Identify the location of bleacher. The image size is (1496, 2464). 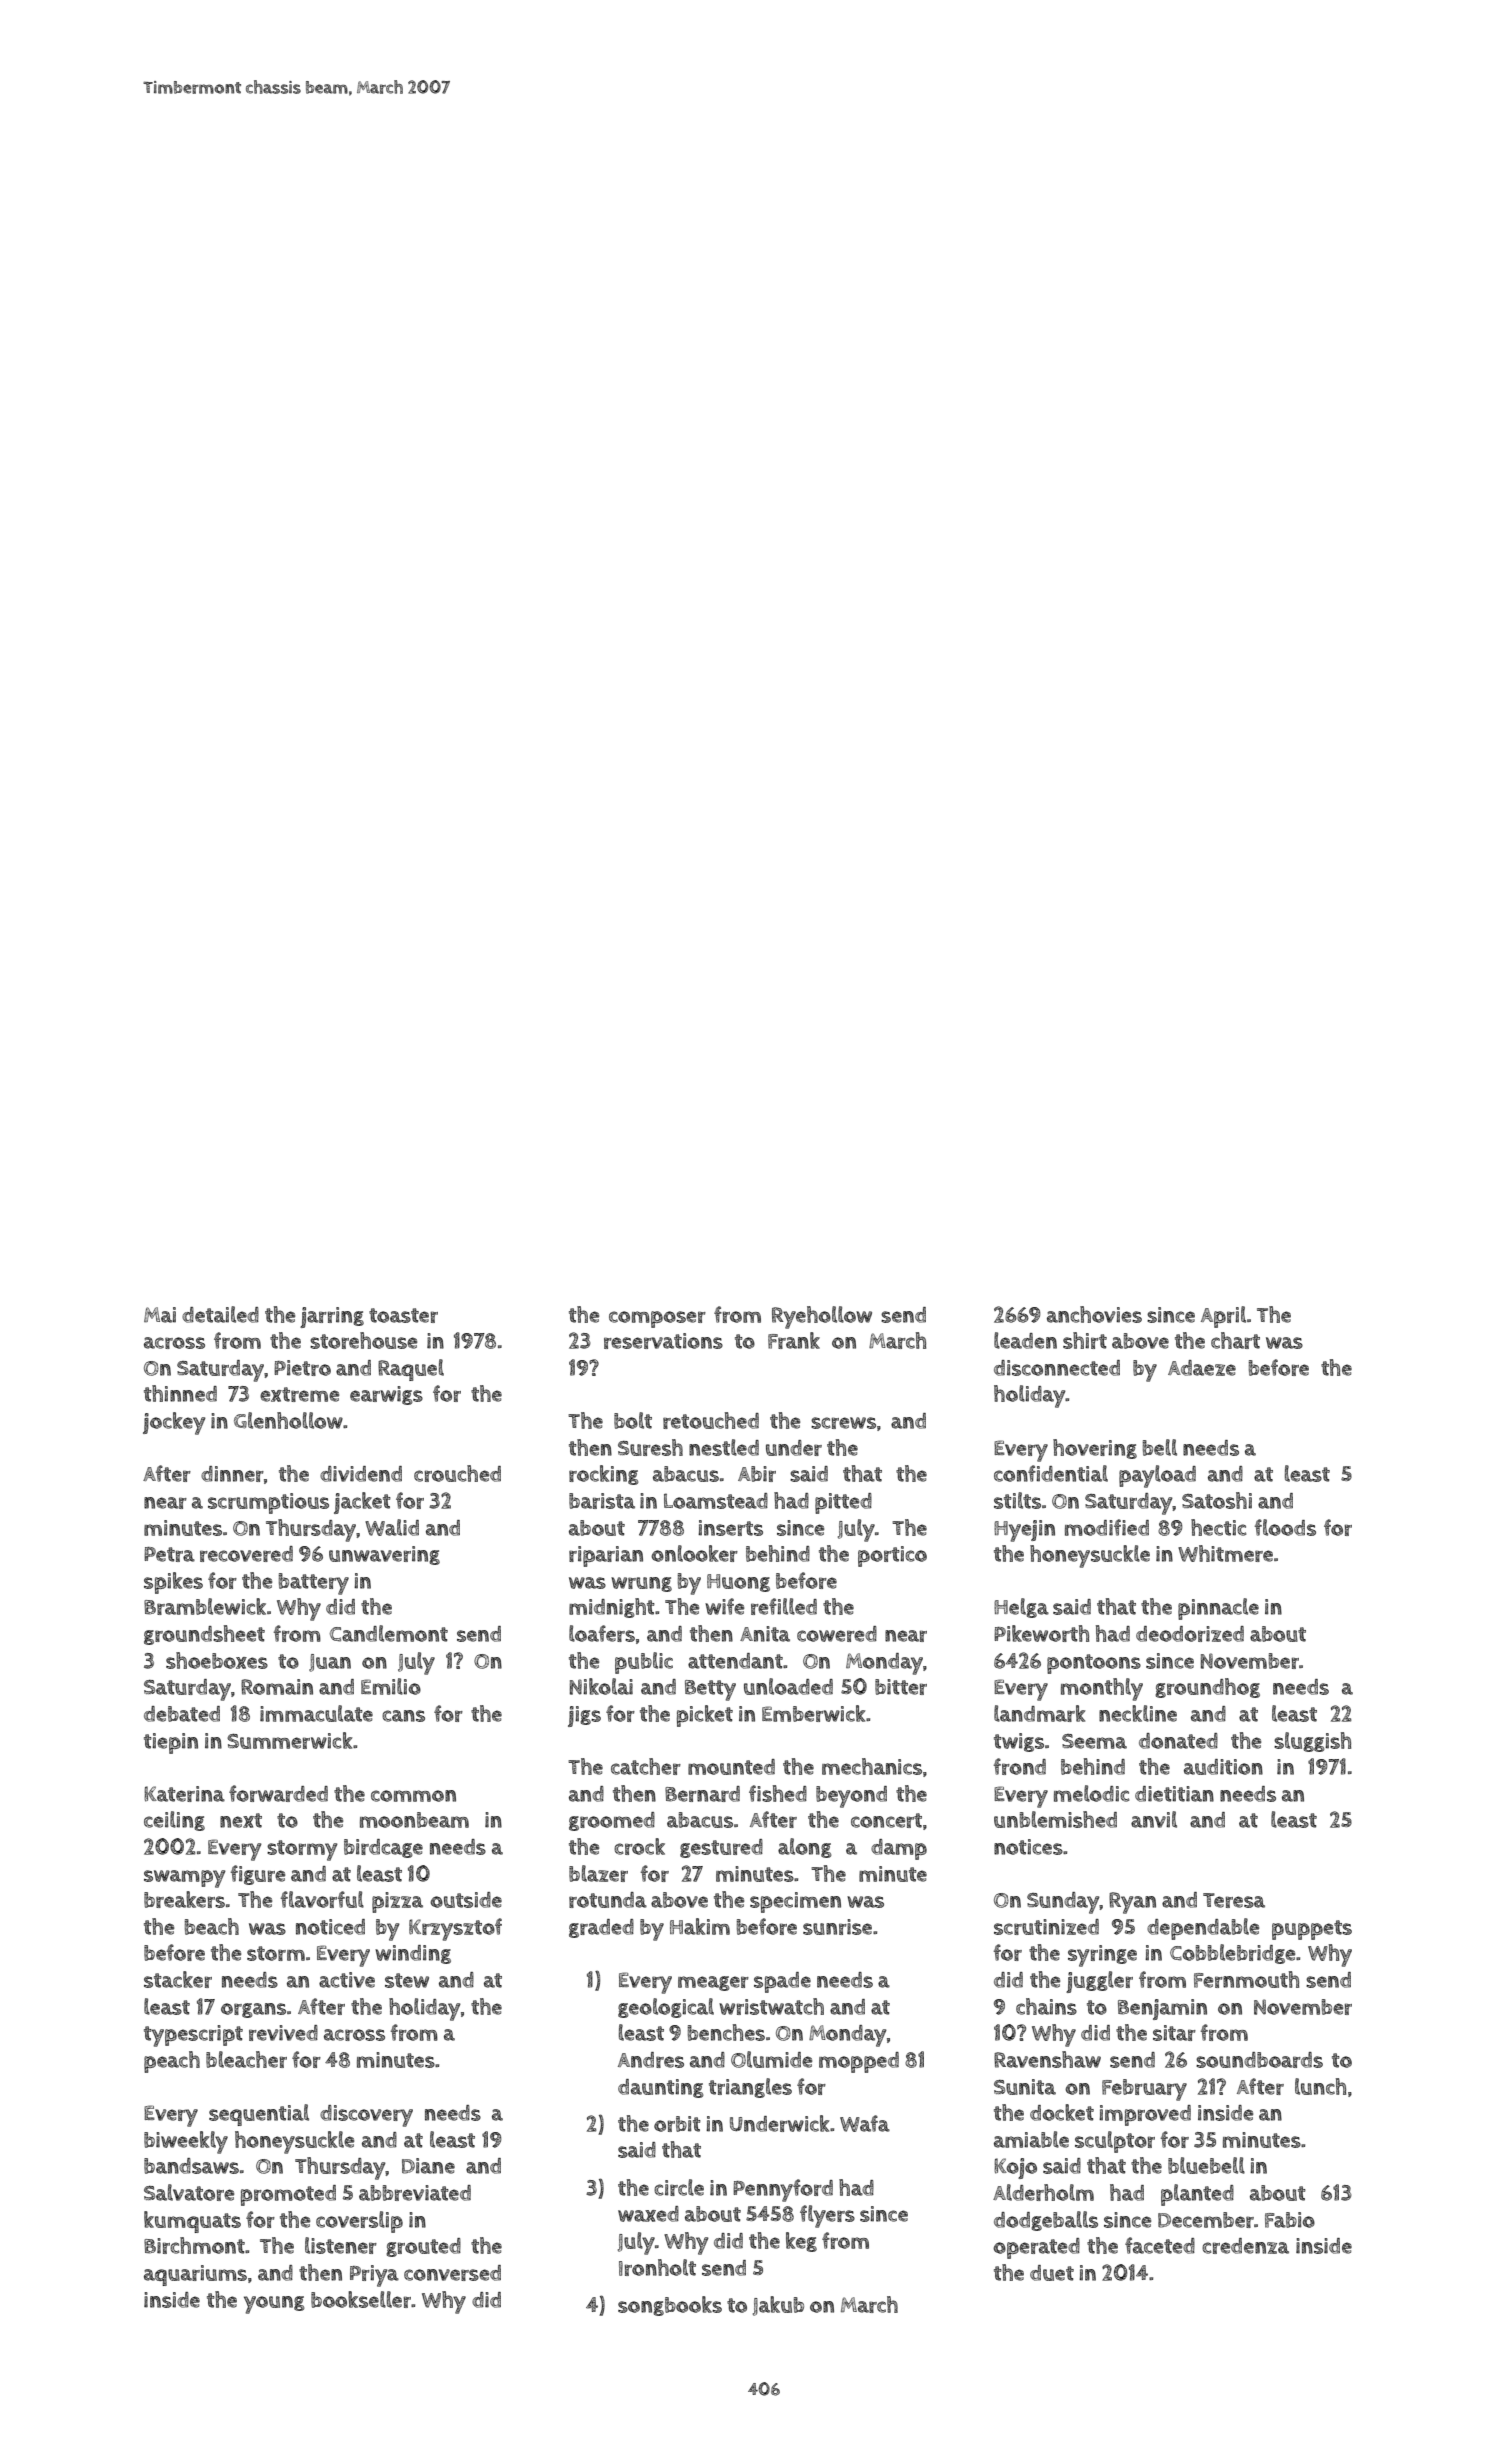
(246, 2059).
